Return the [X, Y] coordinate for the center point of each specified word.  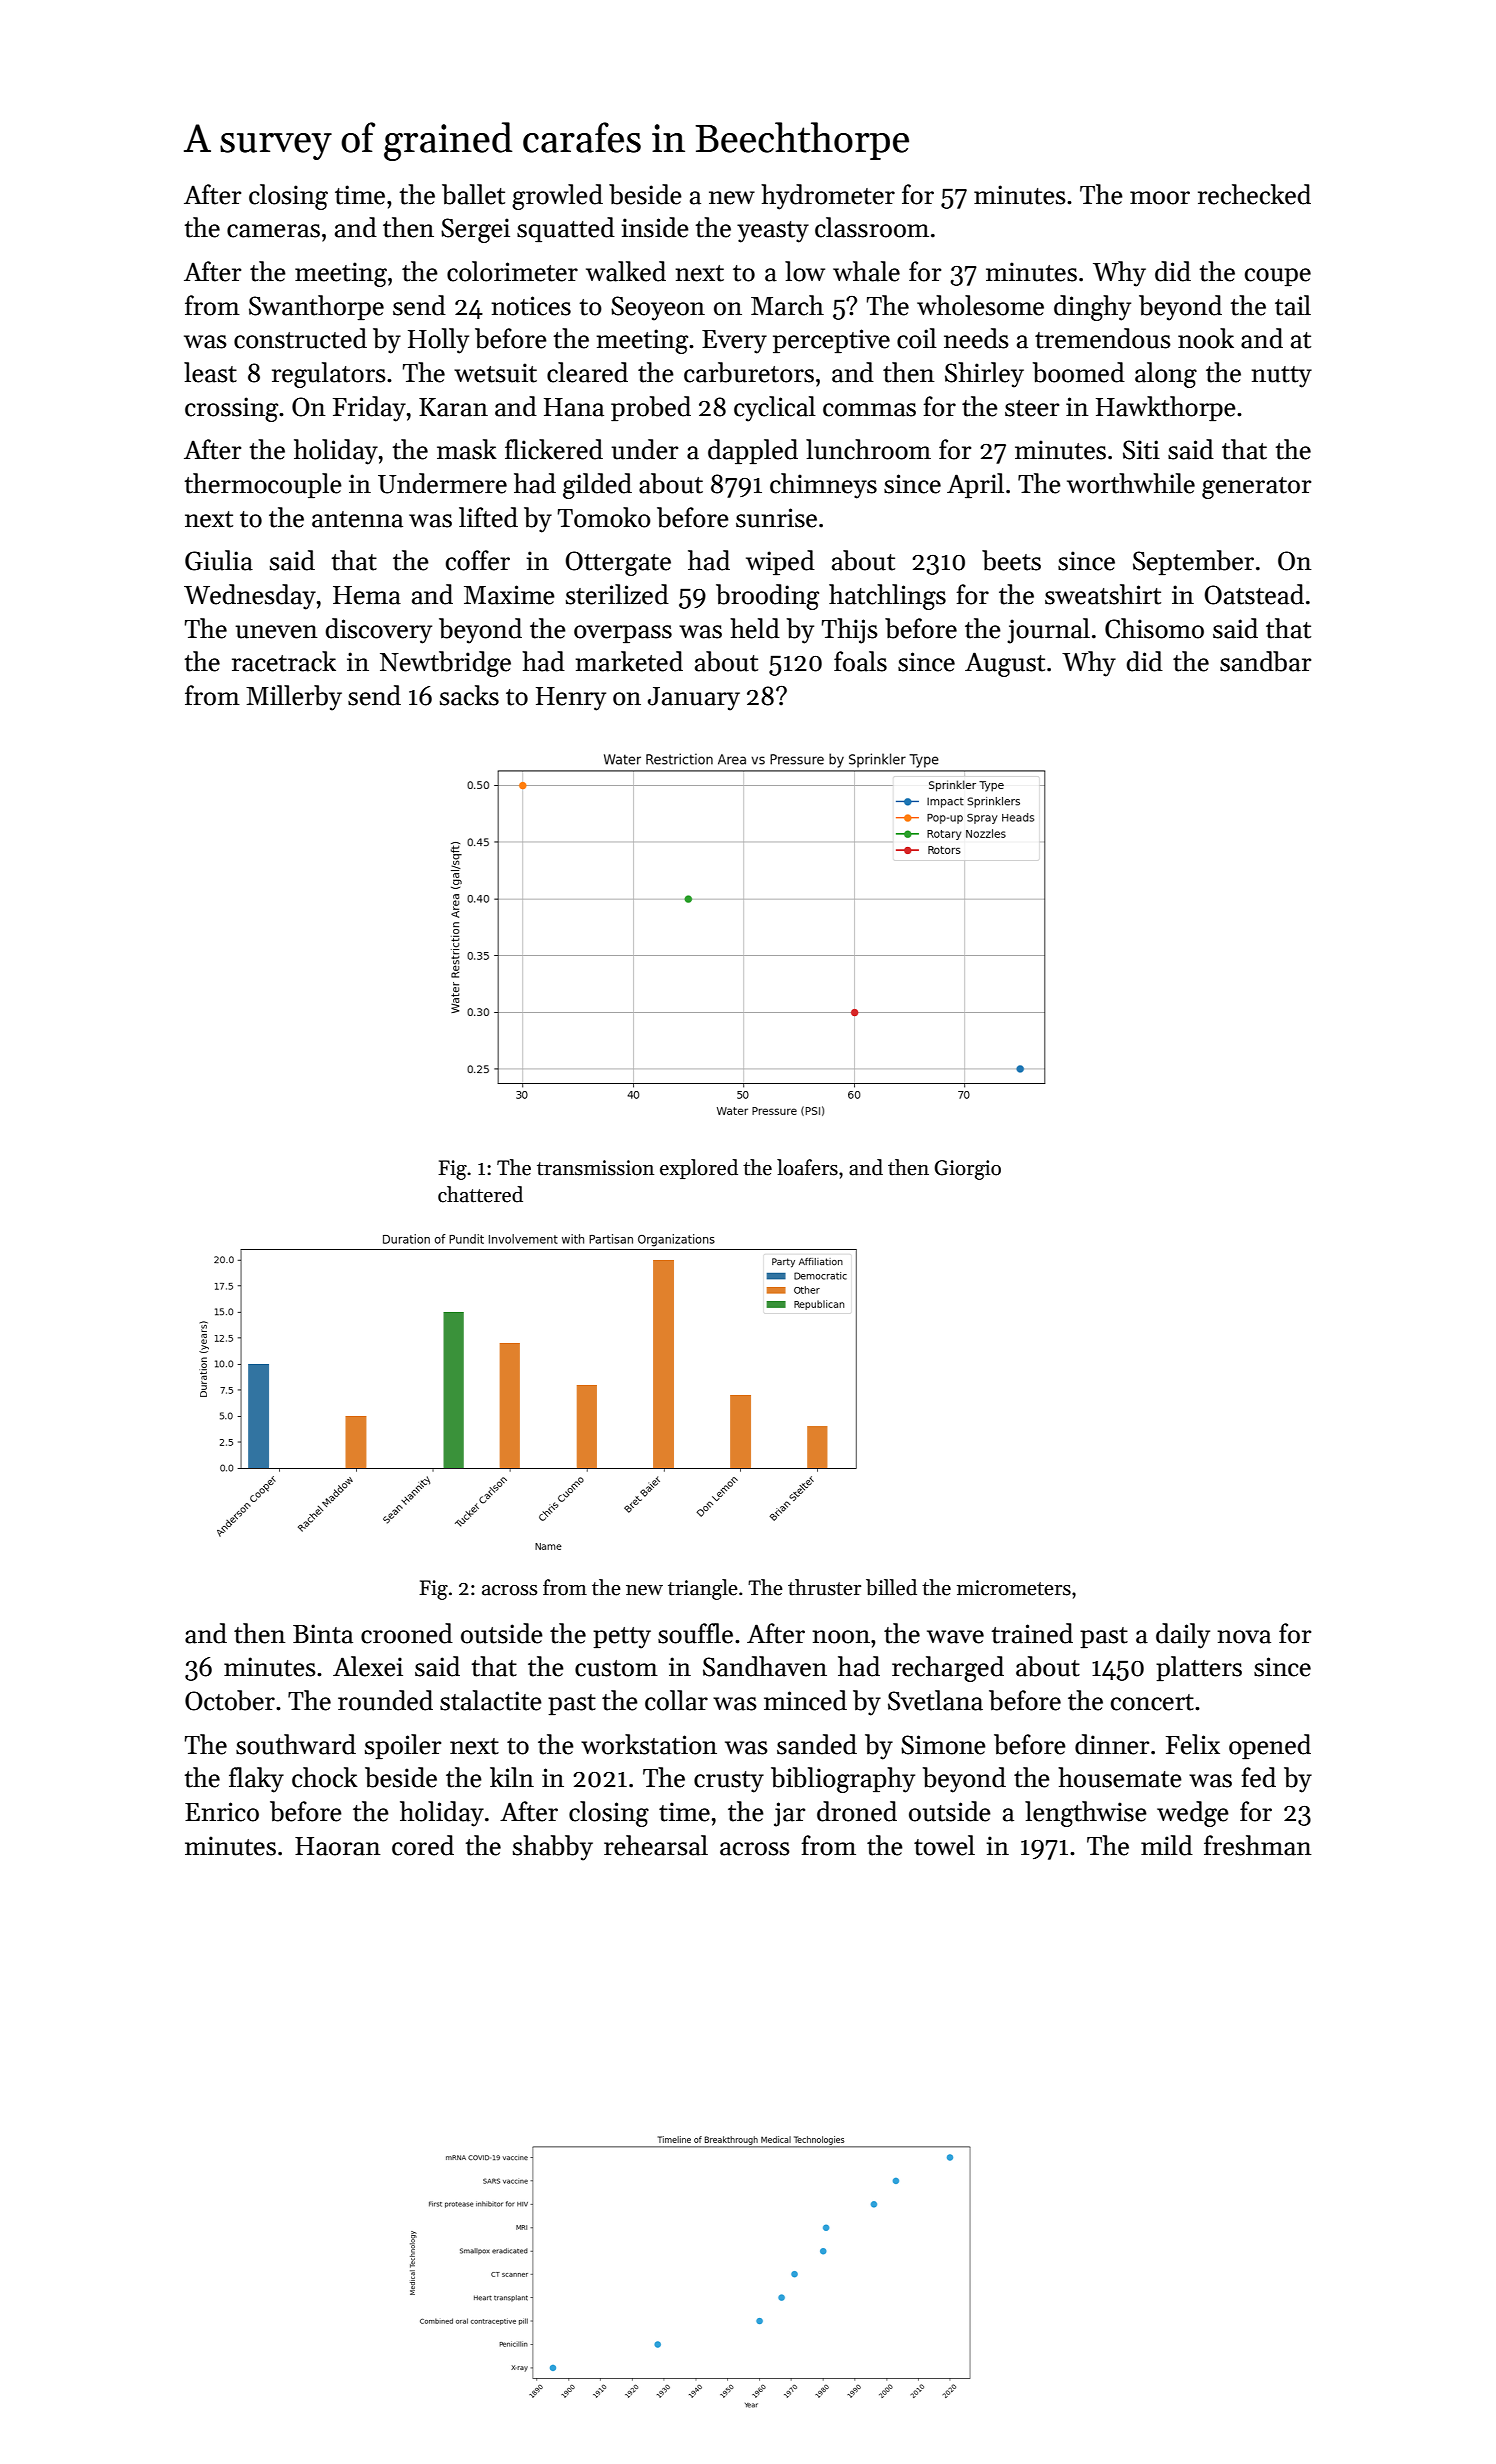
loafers [807, 1167]
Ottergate [618, 563]
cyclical [775, 409]
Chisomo [1154, 628]
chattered [480, 1194]
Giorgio [968, 1170]
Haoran [337, 1846]
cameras [273, 231]
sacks [469, 695]
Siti [1141, 450]
